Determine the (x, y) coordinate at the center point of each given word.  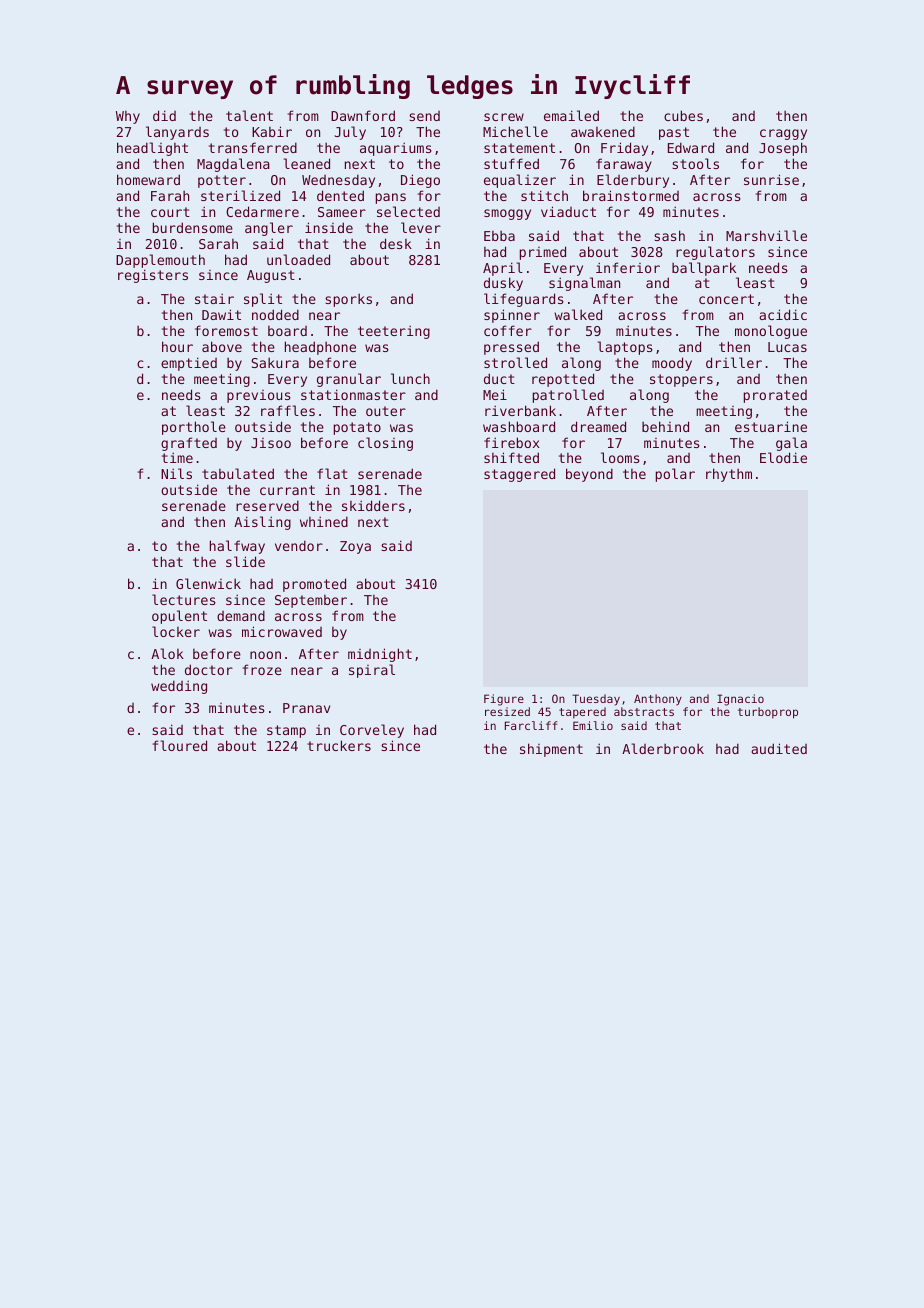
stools (695, 163)
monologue (771, 332)
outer (386, 411)
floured (180, 745)
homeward (148, 179)
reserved (267, 505)
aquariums (396, 149)
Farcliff (531, 725)
